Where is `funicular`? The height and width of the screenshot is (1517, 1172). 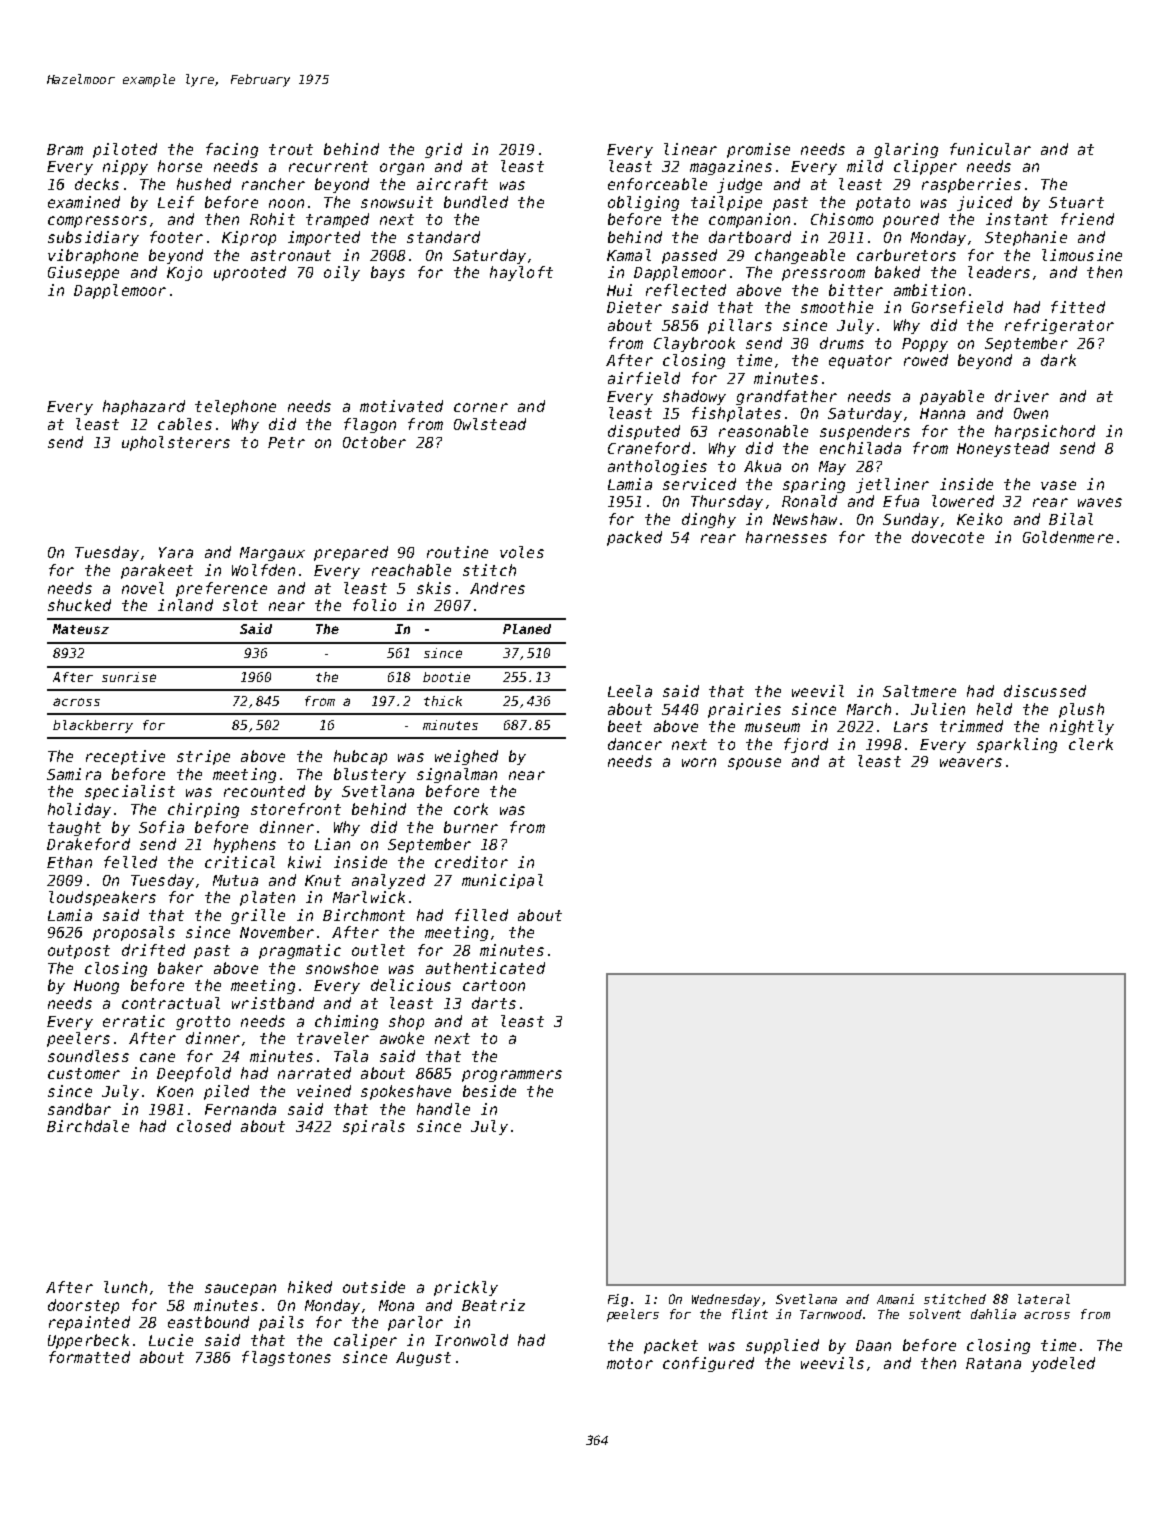
funicular is located at coordinates (990, 149).
